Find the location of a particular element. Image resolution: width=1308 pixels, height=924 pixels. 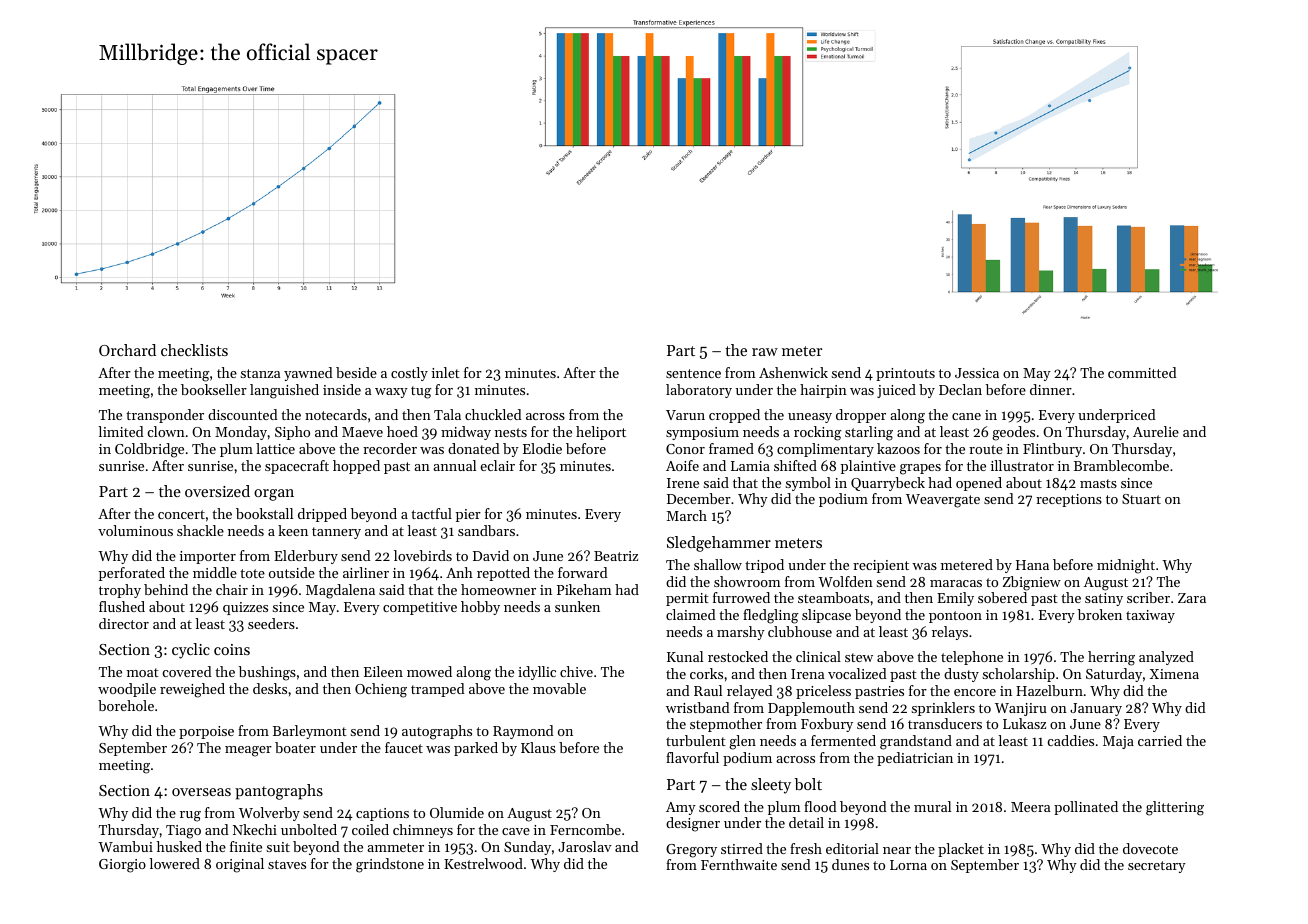

Jessica is located at coordinates (977, 373).
